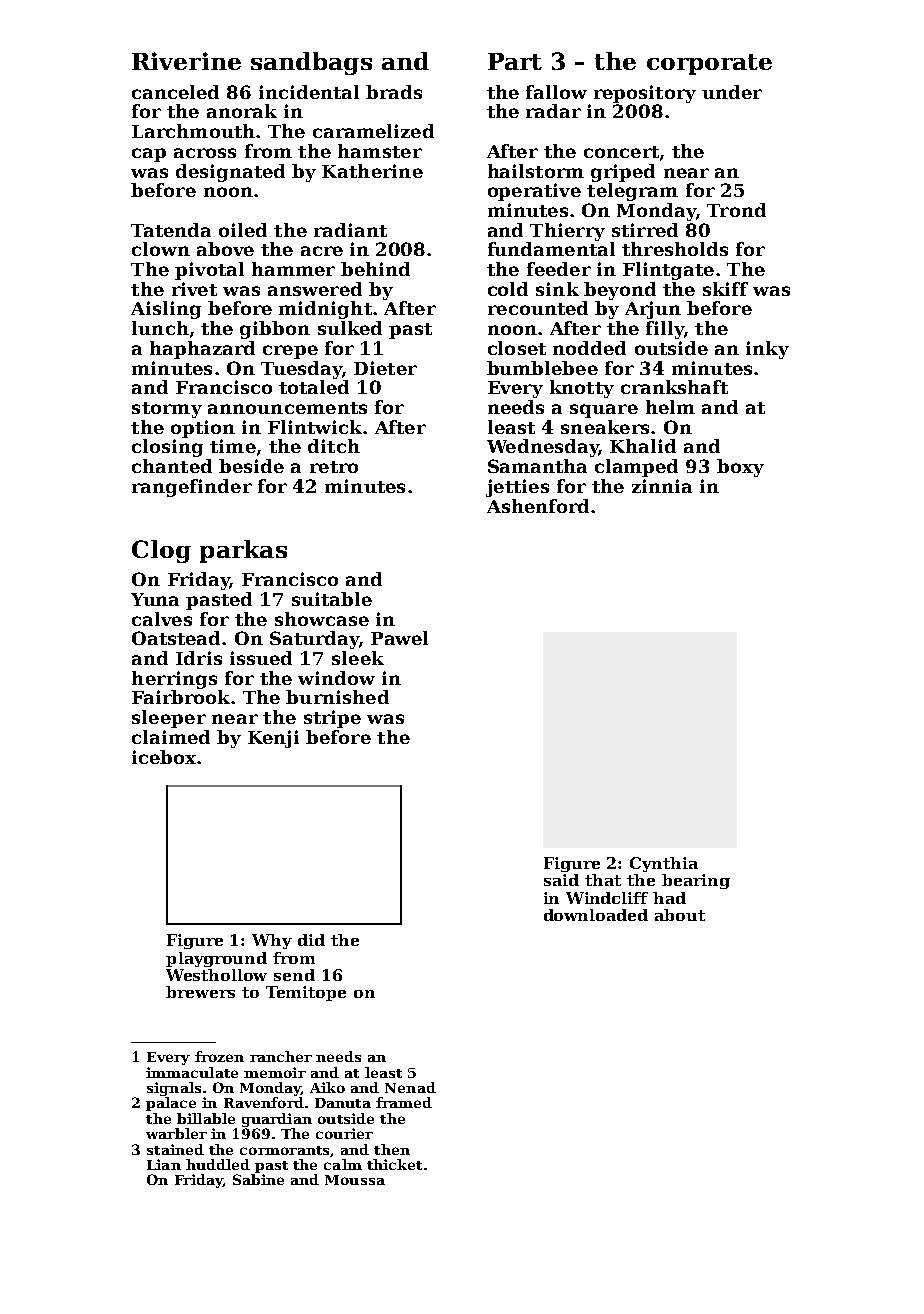 This image has height=1314, width=924. I want to click on sulked, so click(350, 328).
